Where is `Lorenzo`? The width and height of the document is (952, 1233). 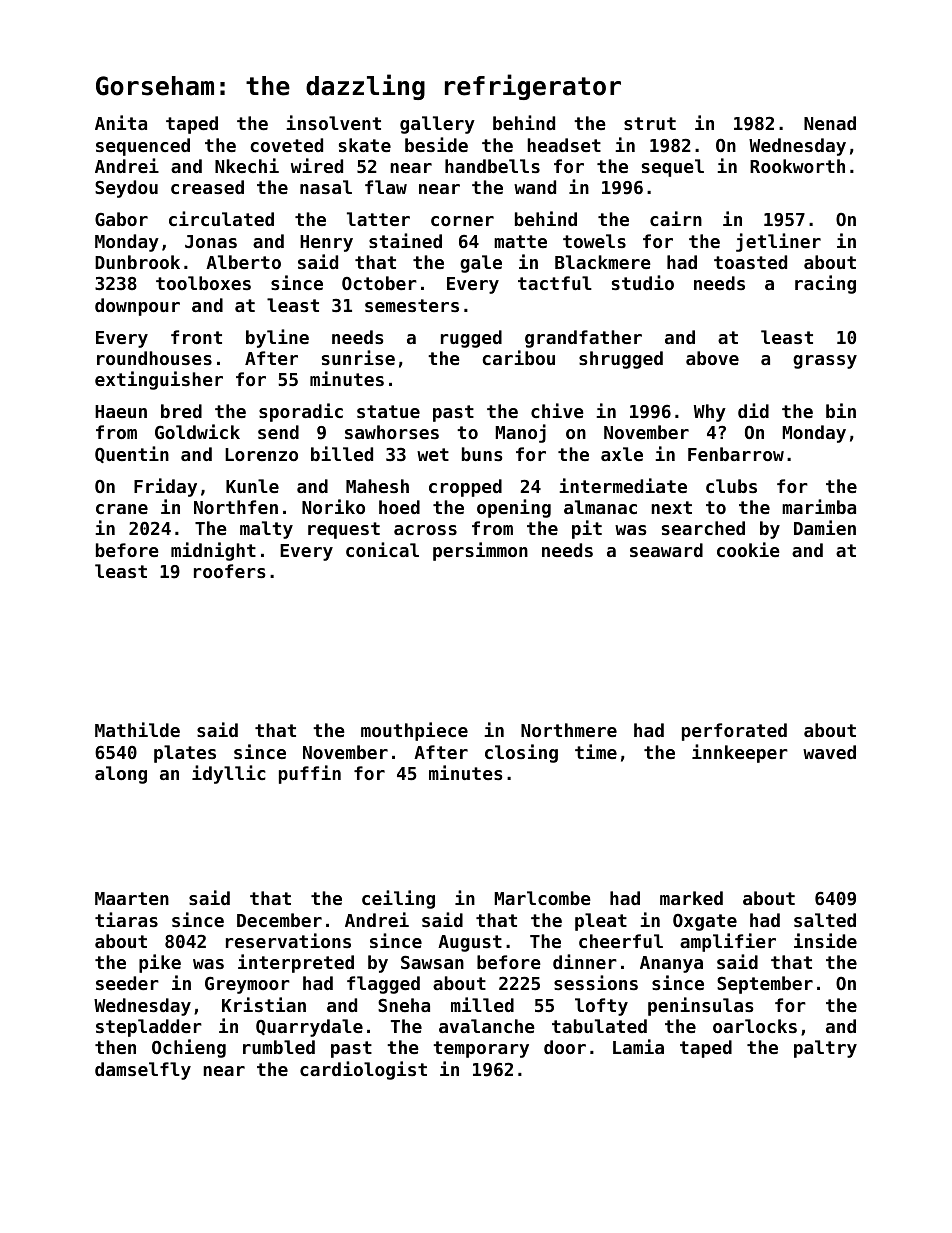
Lorenzo is located at coordinates (261, 454).
